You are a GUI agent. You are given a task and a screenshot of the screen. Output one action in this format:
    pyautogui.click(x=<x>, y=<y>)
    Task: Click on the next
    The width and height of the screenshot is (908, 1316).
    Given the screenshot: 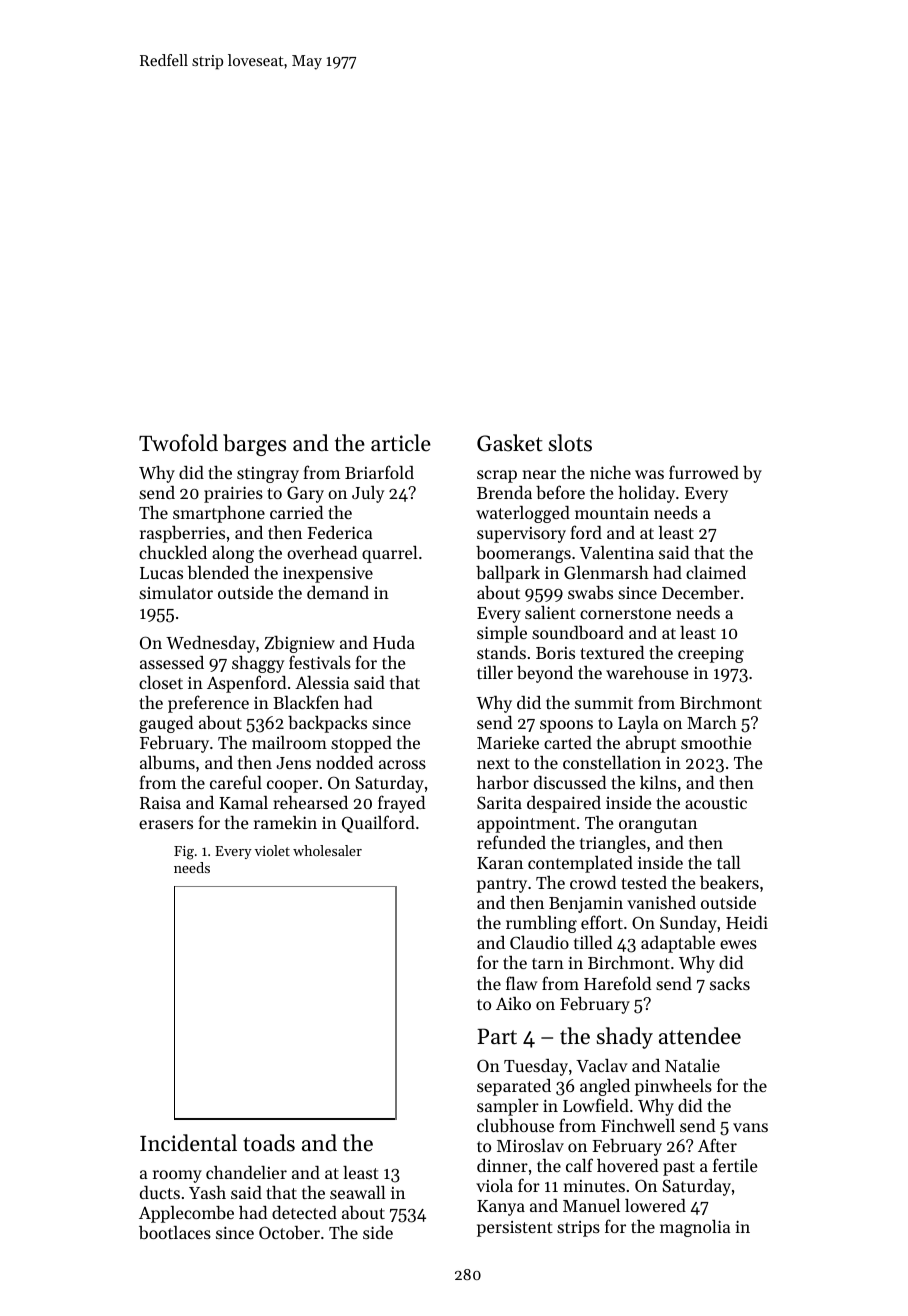 What is the action you would take?
    pyautogui.click(x=493, y=763)
